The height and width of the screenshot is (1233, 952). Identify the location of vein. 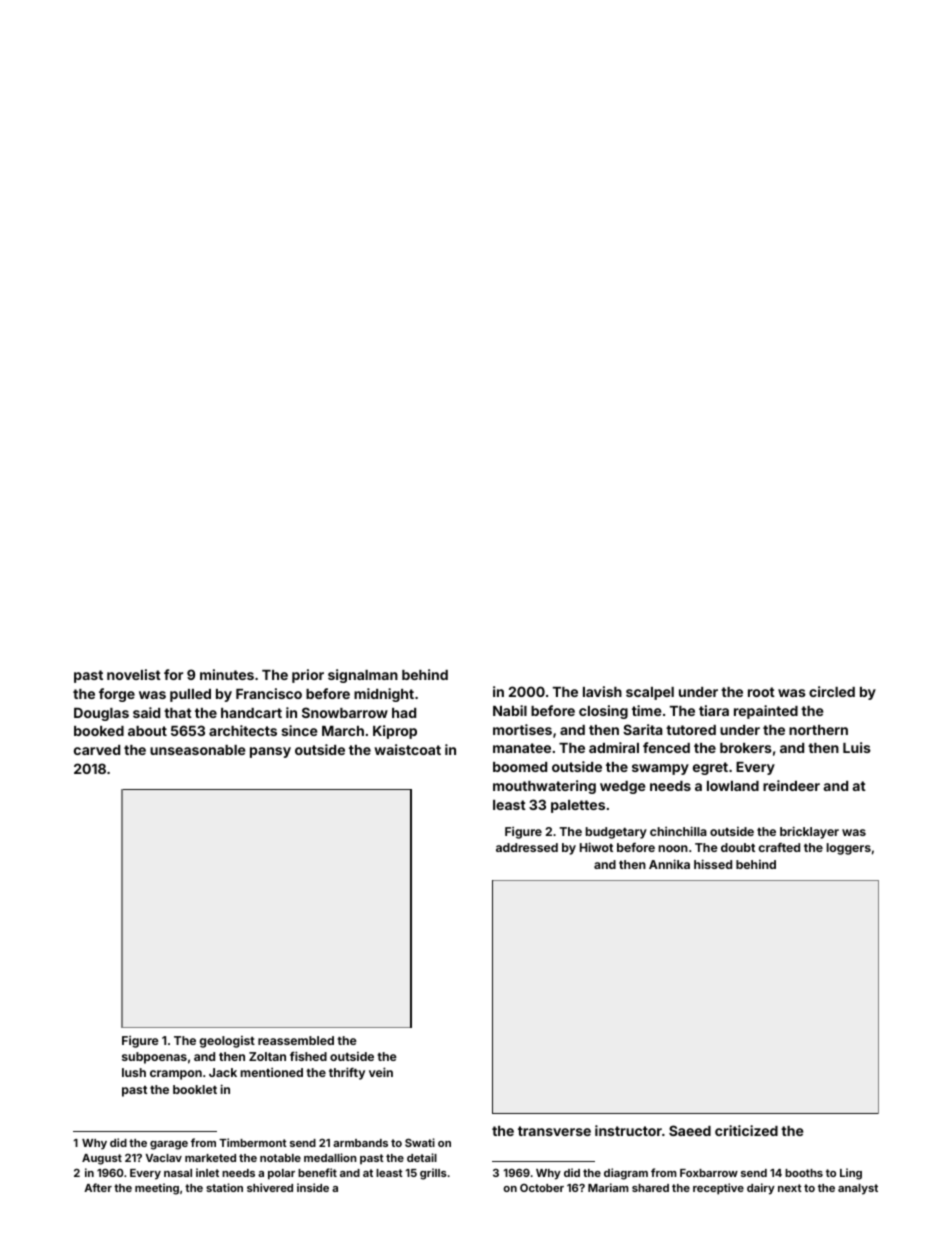
(381, 1072).
